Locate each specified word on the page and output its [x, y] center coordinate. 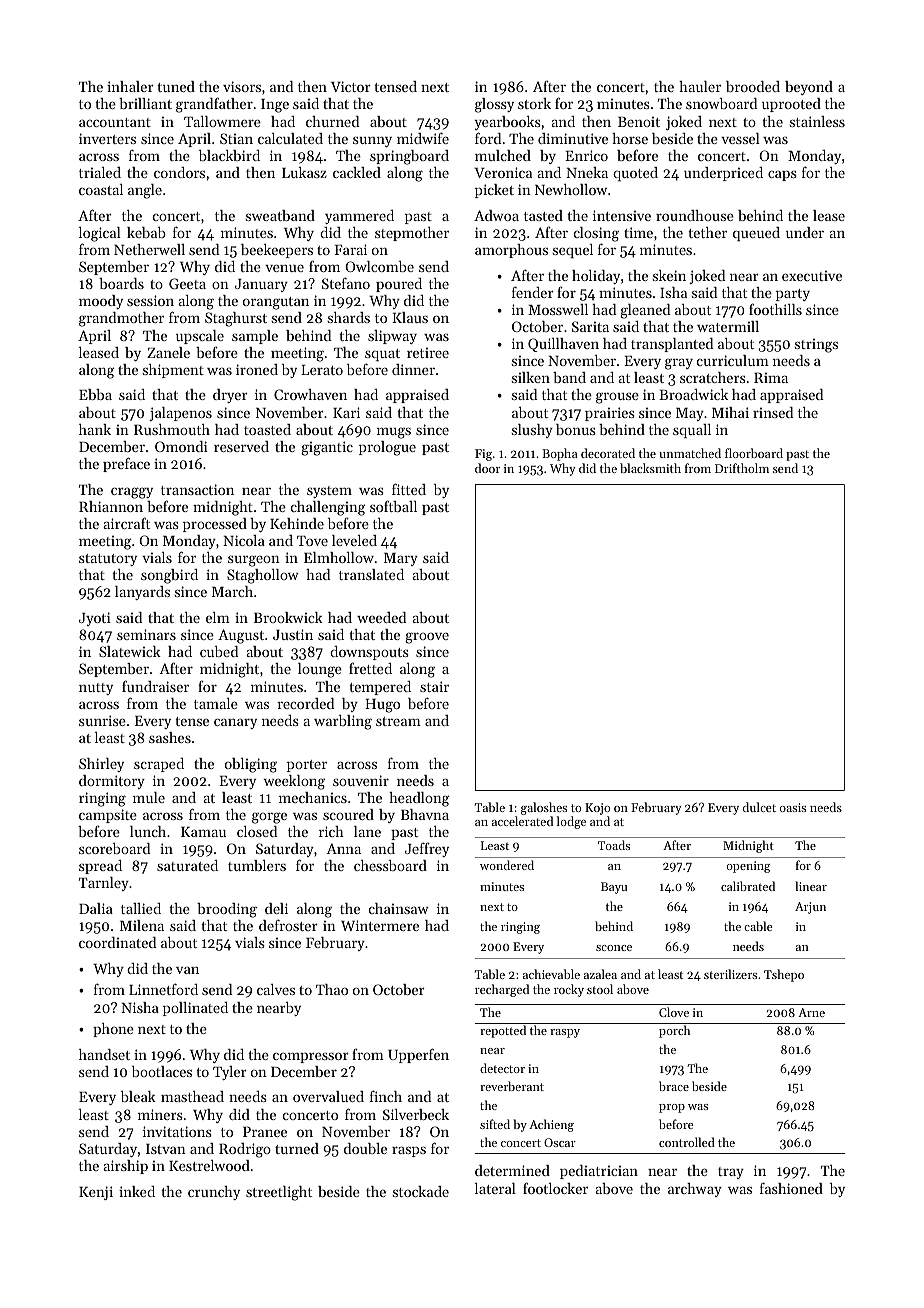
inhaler [130, 86]
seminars [146, 634]
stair [434, 686]
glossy [494, 105]
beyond [809, 88]
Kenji [96, 1193]
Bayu [614, 888]
